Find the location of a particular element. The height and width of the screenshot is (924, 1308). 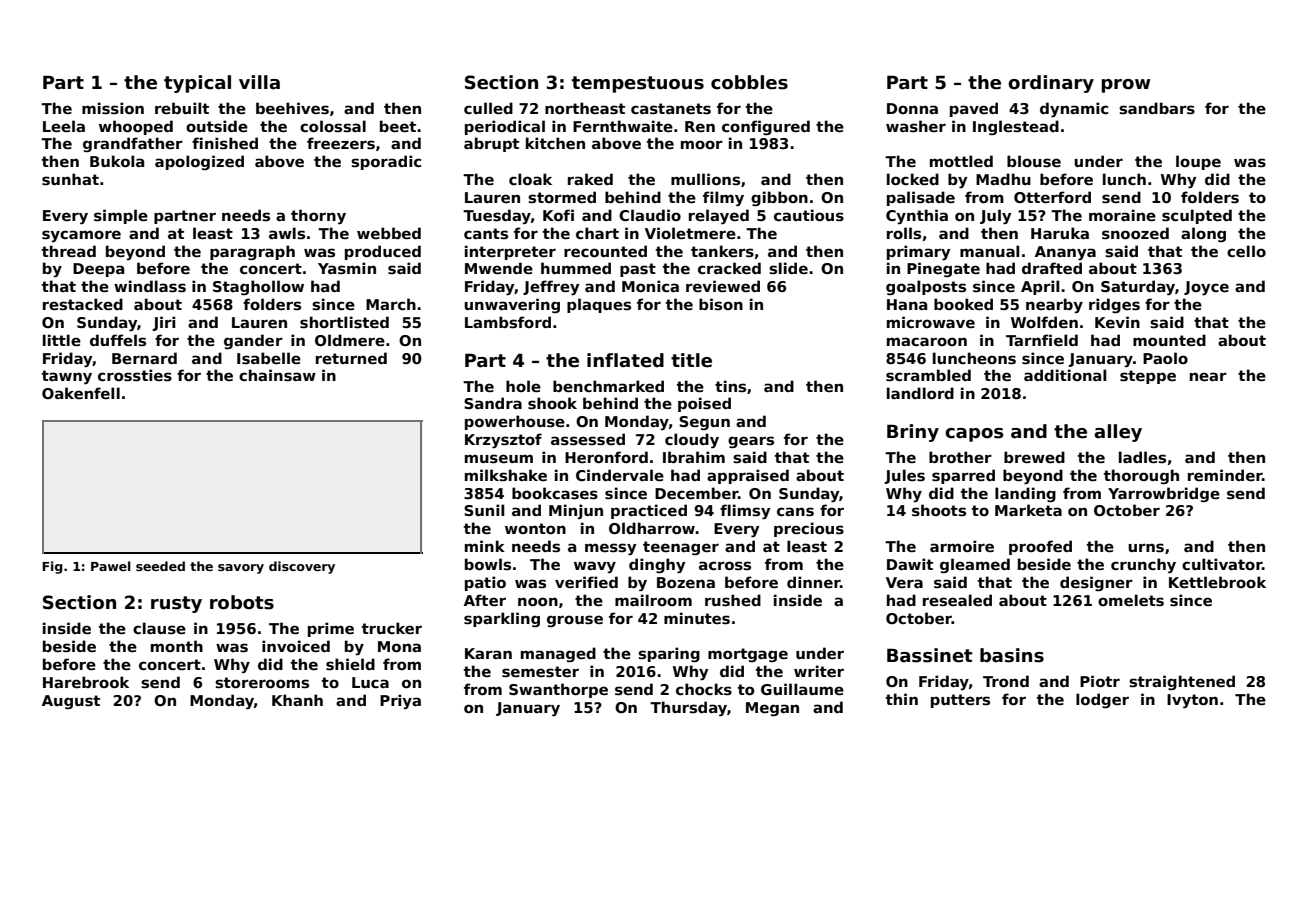

typical is located at coordinates (197, 84).
